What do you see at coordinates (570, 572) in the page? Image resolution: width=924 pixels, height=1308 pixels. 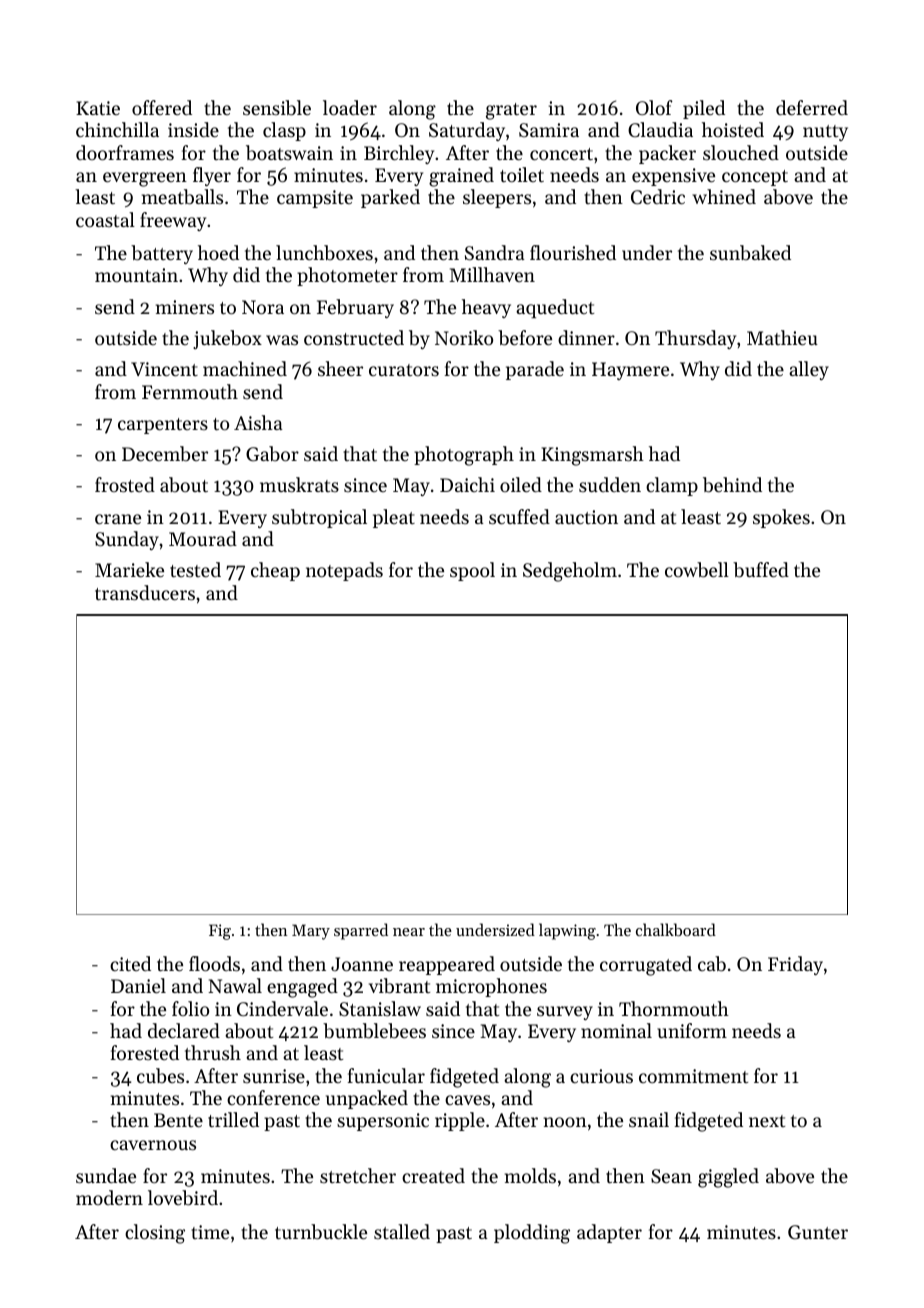 I see `Sedgeholm` at bounding box center [570, 572].
